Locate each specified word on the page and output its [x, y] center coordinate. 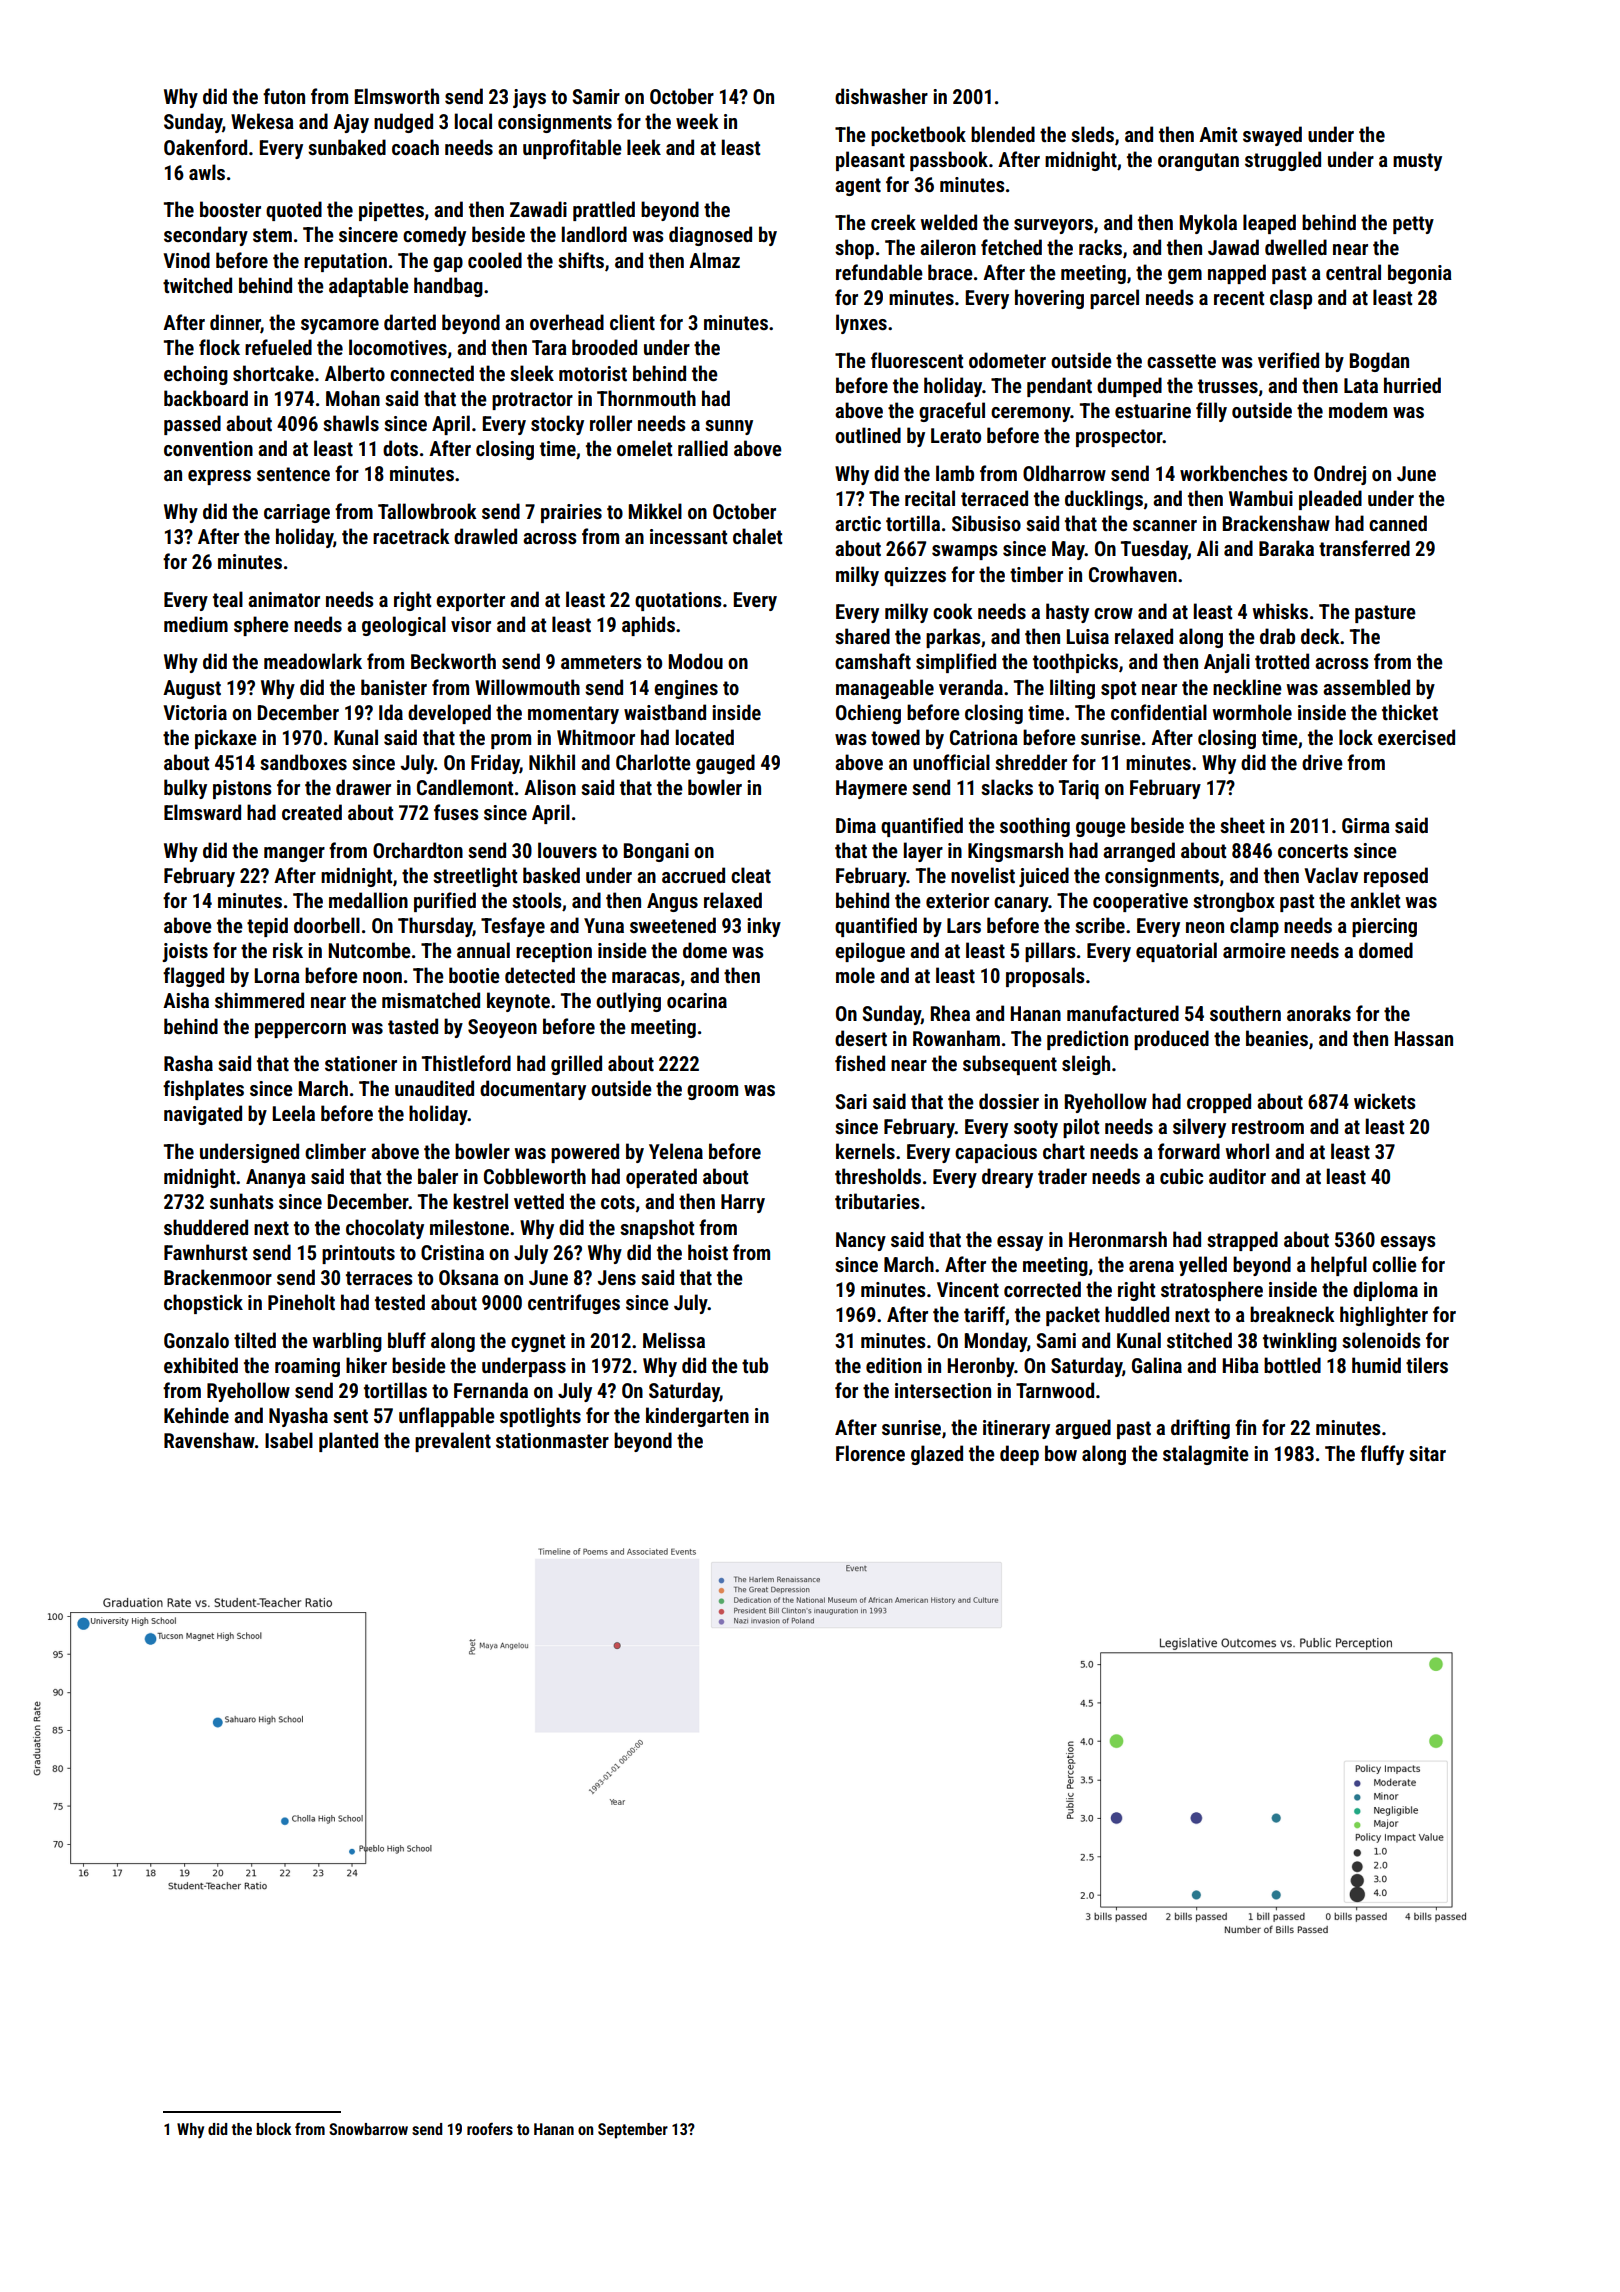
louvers [567, 850]
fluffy [1382, 1455]
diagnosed [710, 236]
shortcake [273, 373]
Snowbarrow [368, 2129]
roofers [490, 2128]
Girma [1366, 825]
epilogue [870, 952]
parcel [1114, 299]
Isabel [289, 1440]
